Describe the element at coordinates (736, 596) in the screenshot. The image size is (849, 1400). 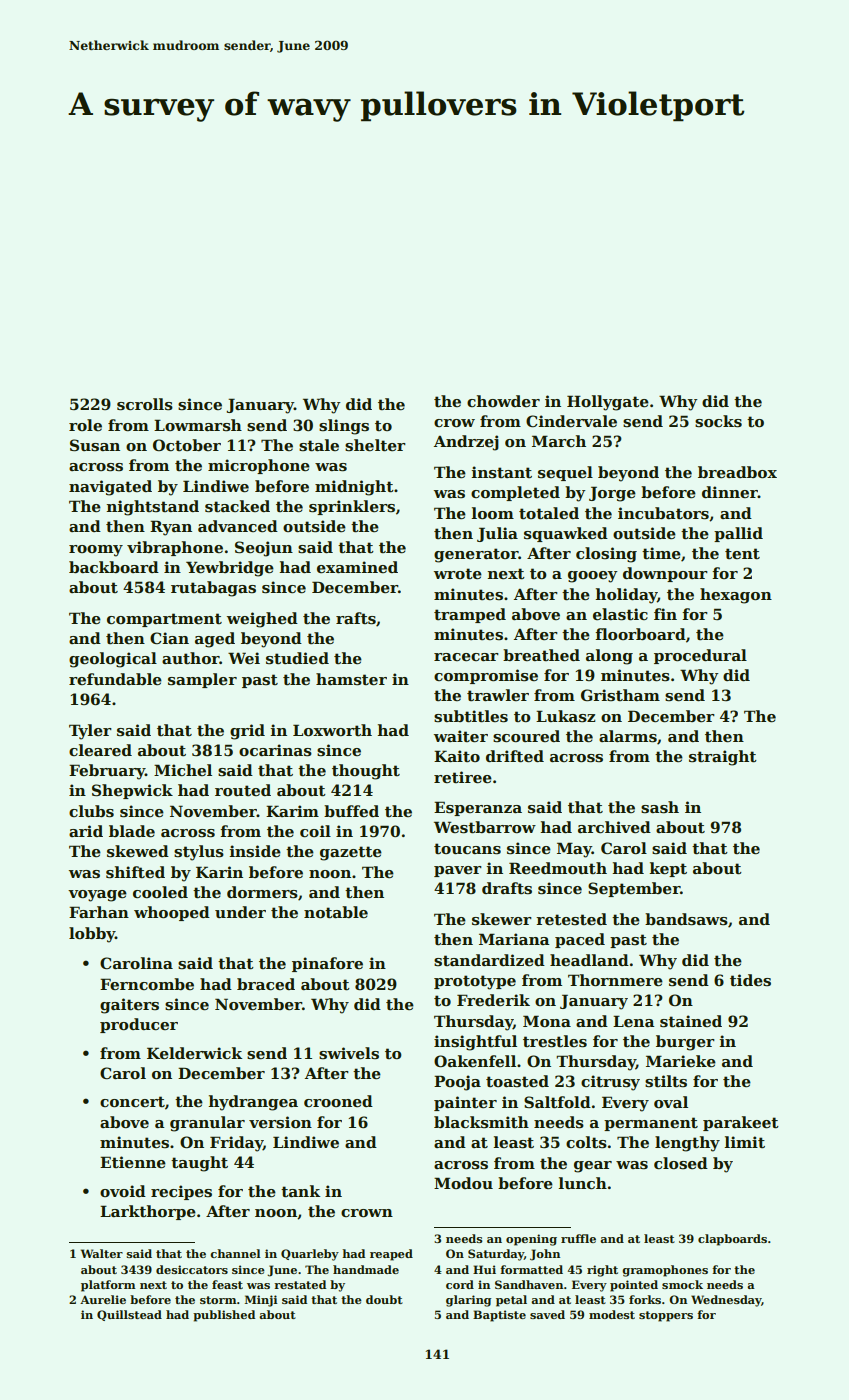
I see `hexagon` at that location.
